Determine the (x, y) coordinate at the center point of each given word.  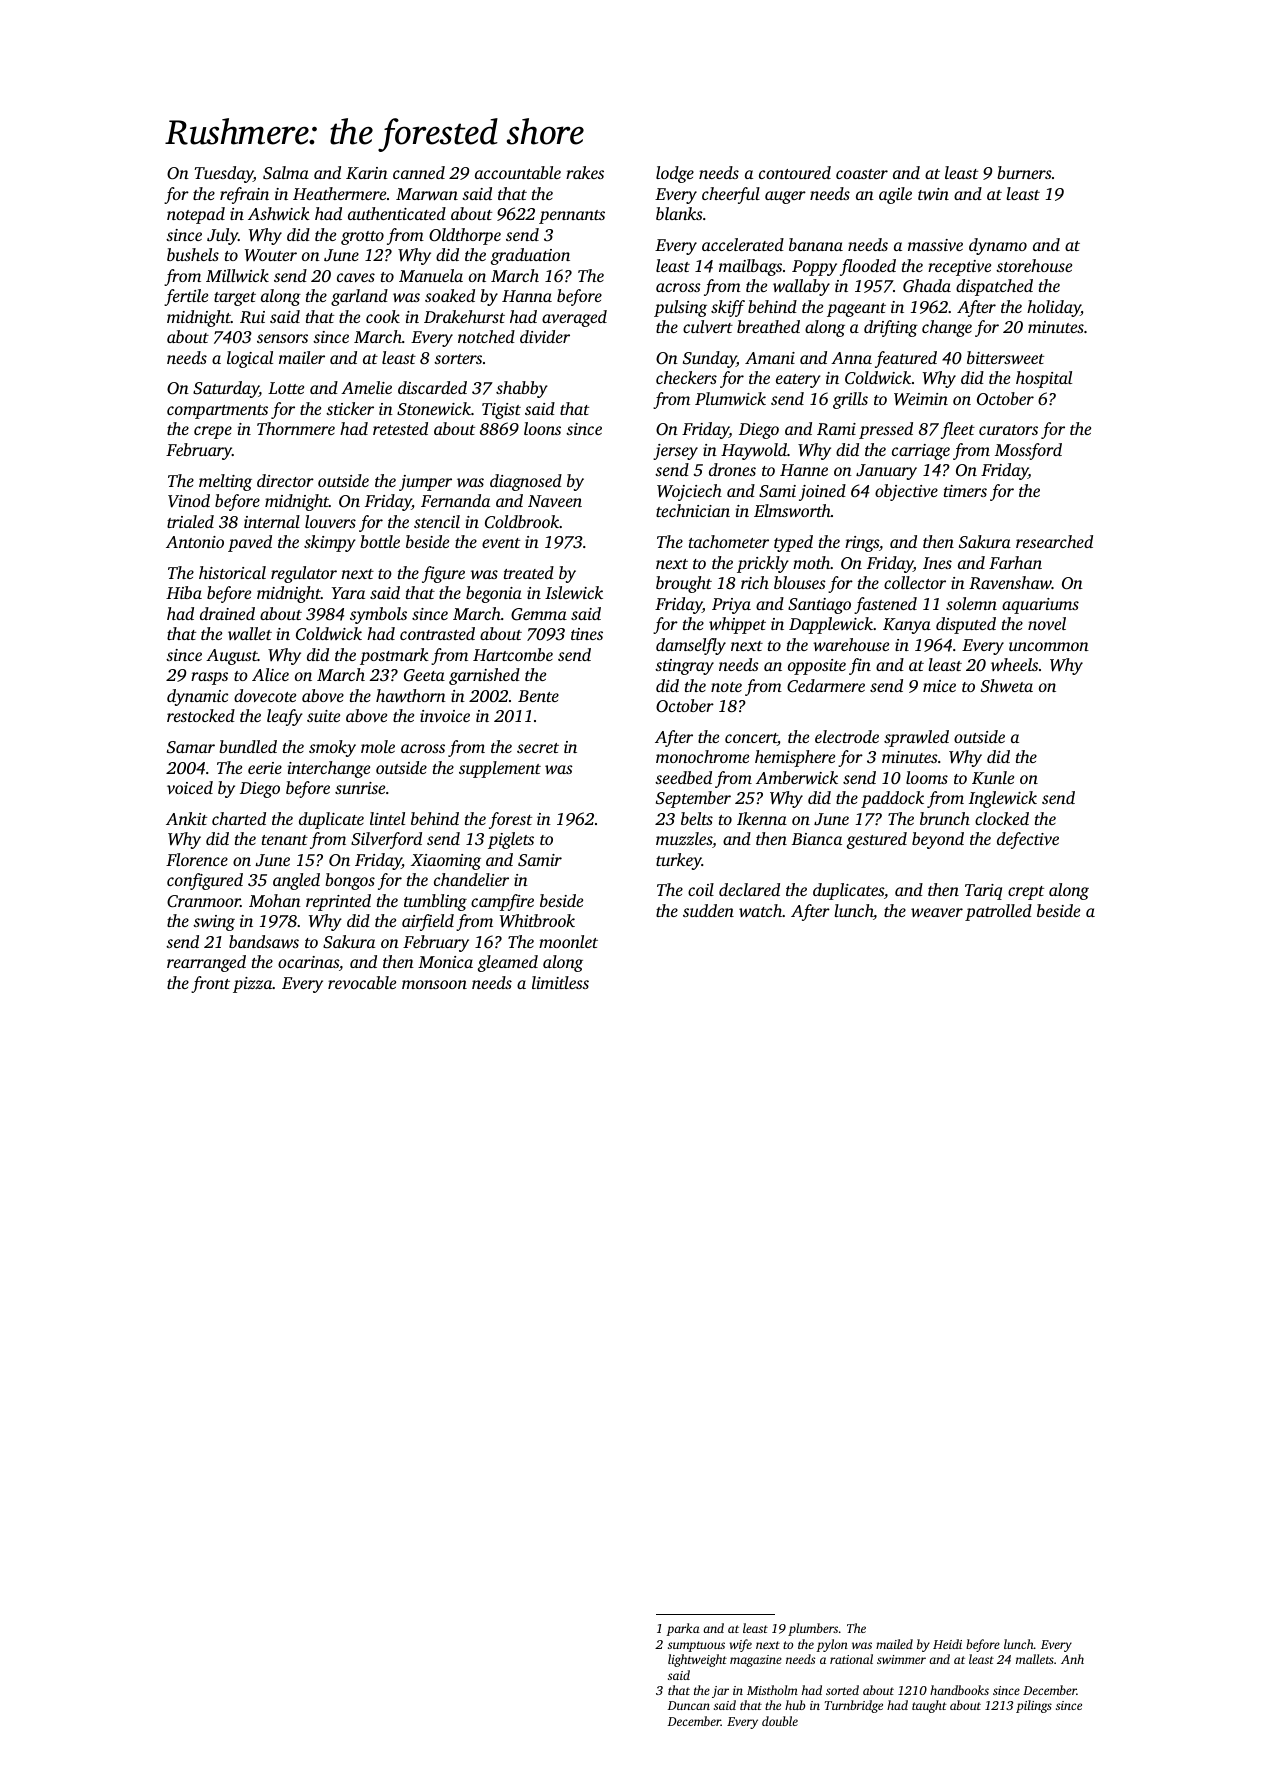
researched (1054, 541)
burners (1024, 172)
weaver (937, 912)
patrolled (998, 912)
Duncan (688, 1705)
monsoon (434, 984)
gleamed (508, 963)
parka (683, 1629)
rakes (585, 172)
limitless (560, 982)
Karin (367, 173)
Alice (270, 674)
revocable (362, 982)
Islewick (574, 592)
